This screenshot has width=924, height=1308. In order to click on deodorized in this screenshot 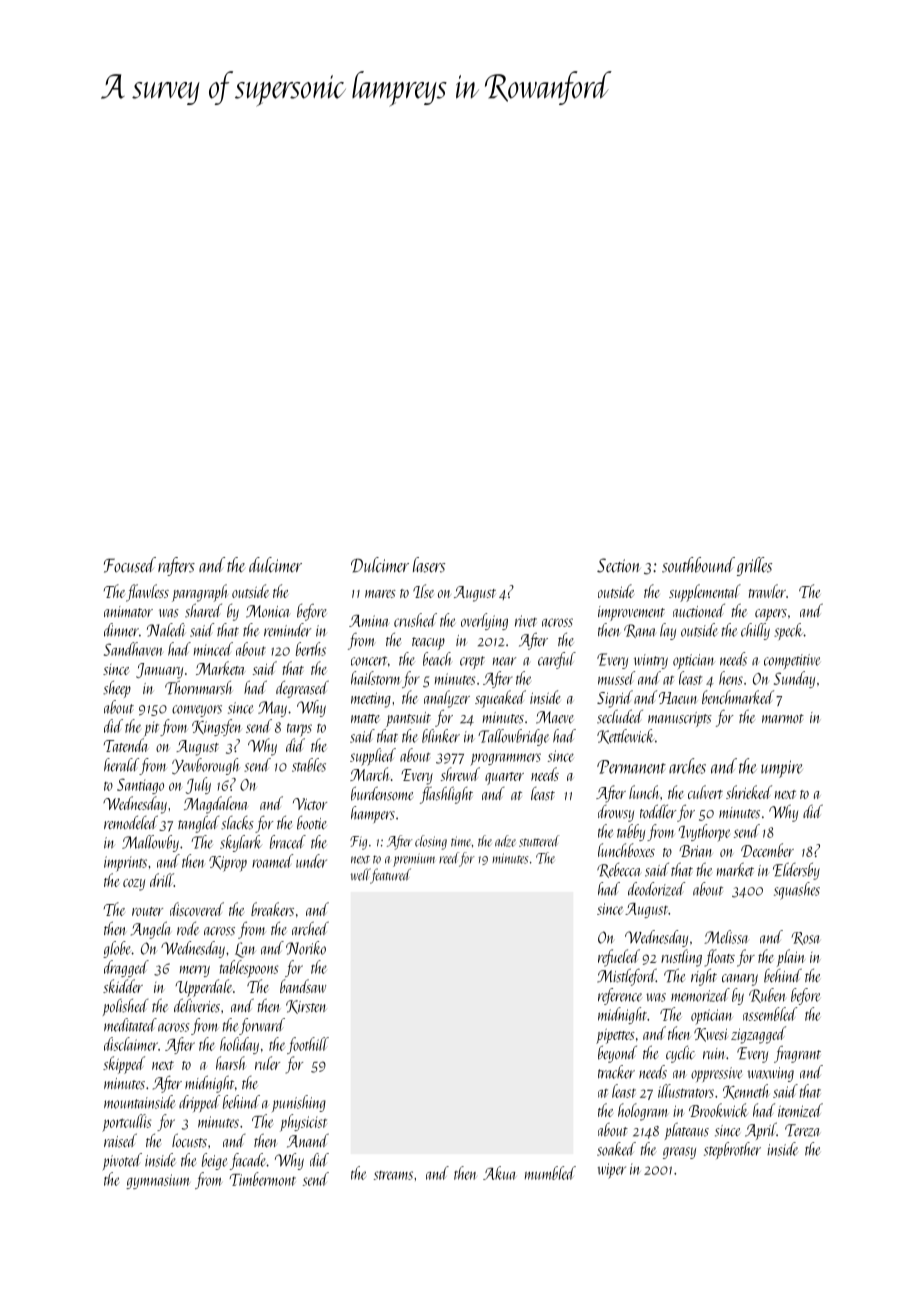, I will do `click(656, 889)`.
